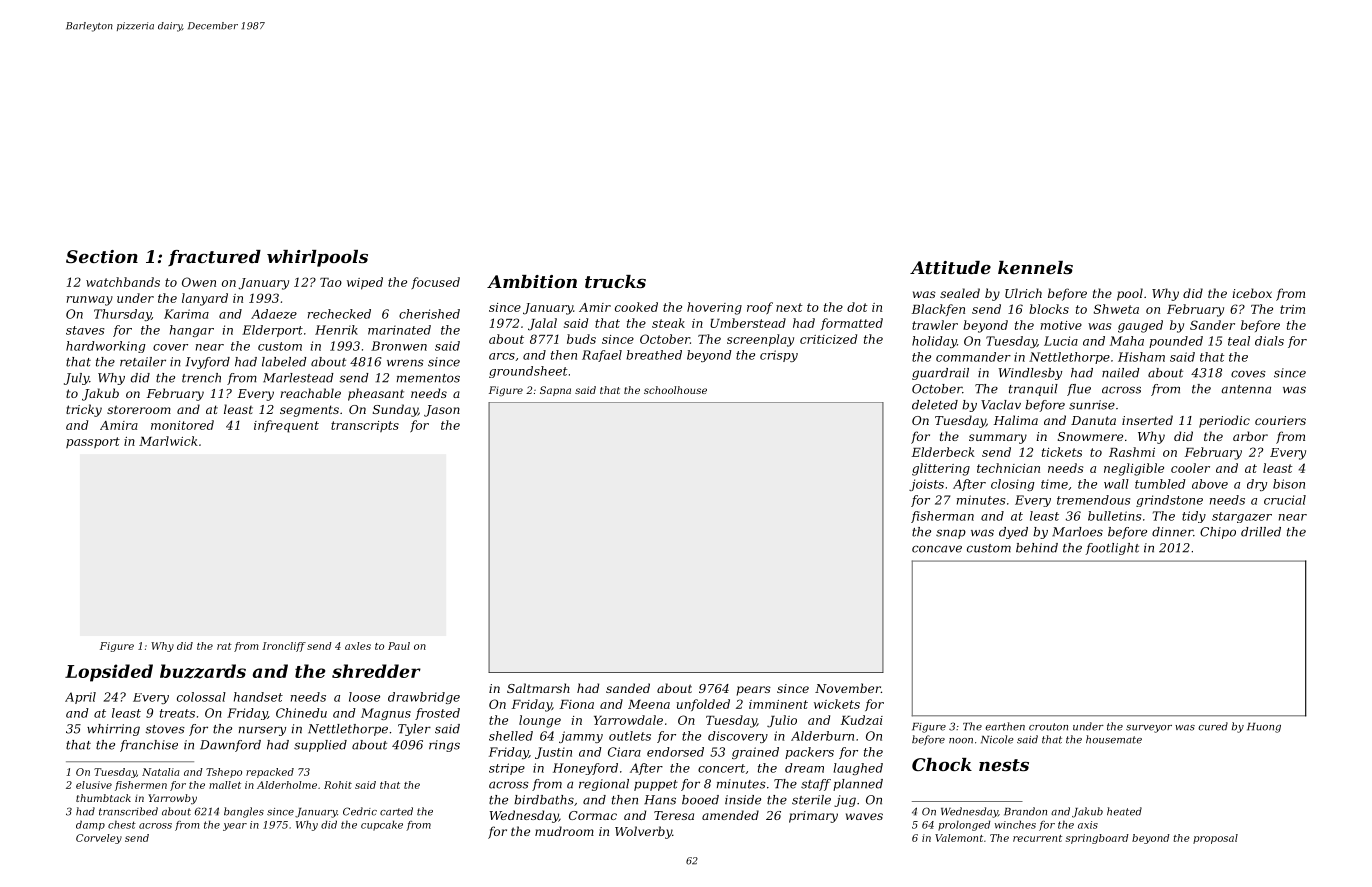 The height and width of the screenshot is (887, 1372). I want to click on Sapna, so click(555, 391).
